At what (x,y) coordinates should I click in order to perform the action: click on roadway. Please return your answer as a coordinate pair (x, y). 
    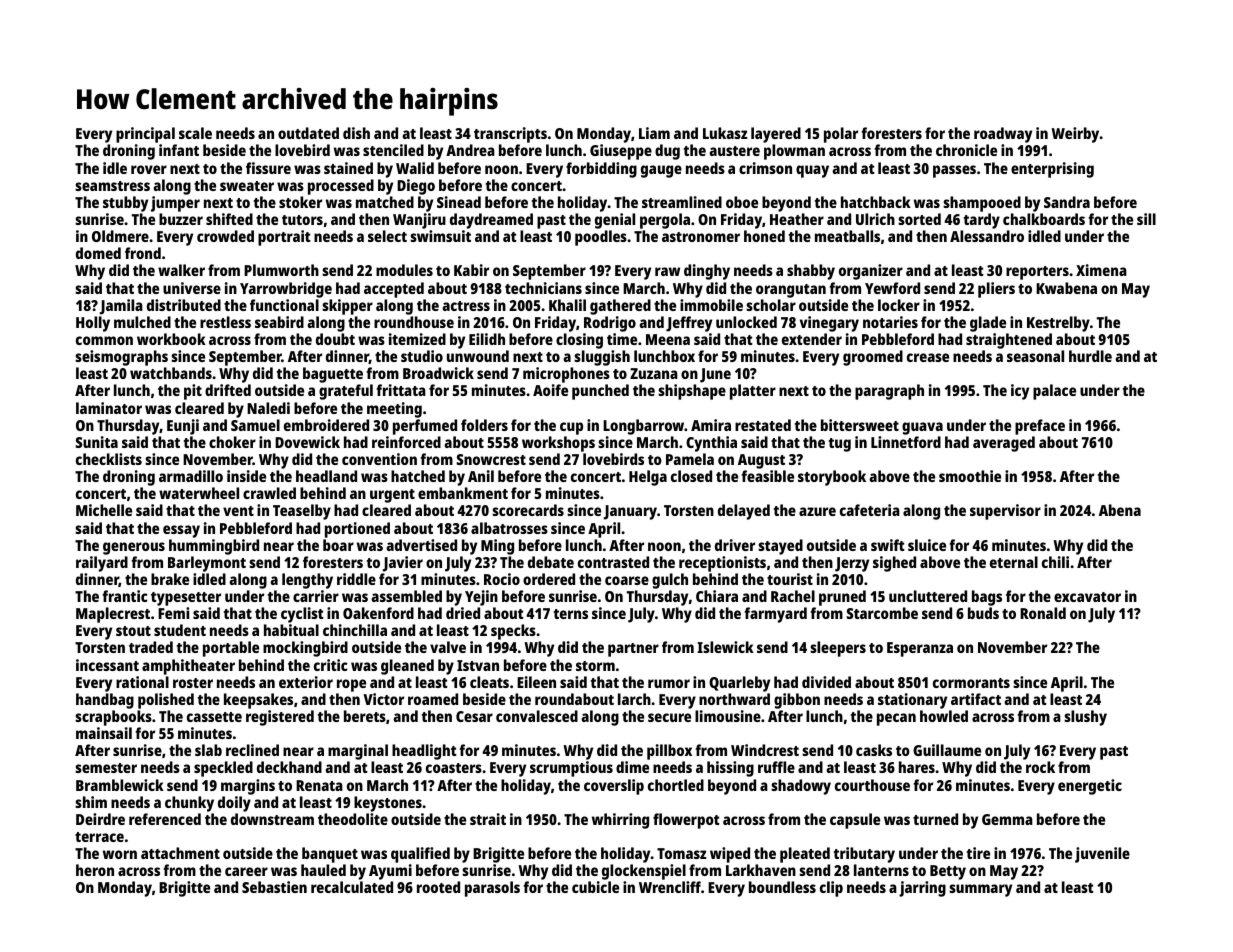
    Looking at the image, I should click on (1003, 135).
